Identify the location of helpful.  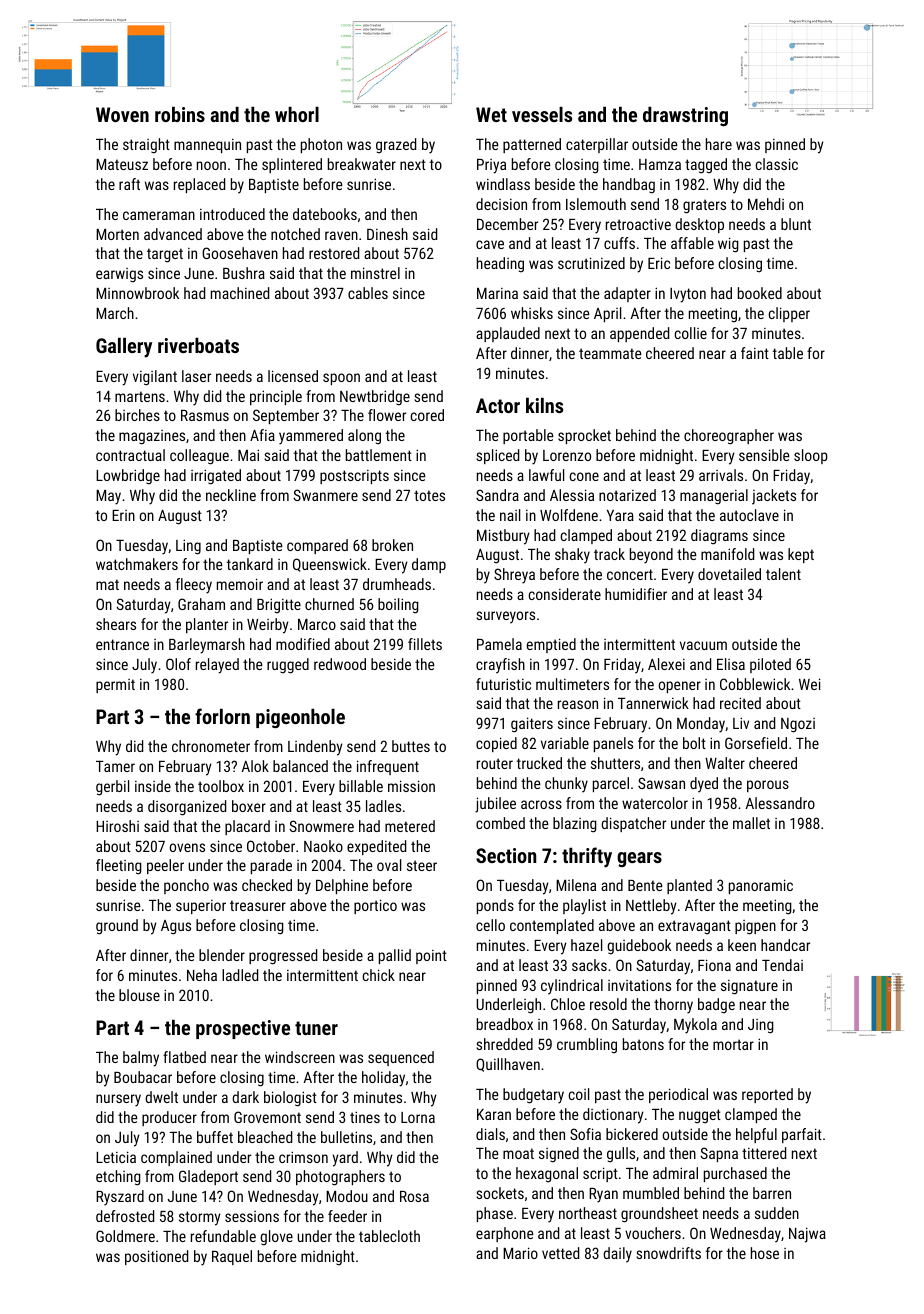
(756, 1135).
